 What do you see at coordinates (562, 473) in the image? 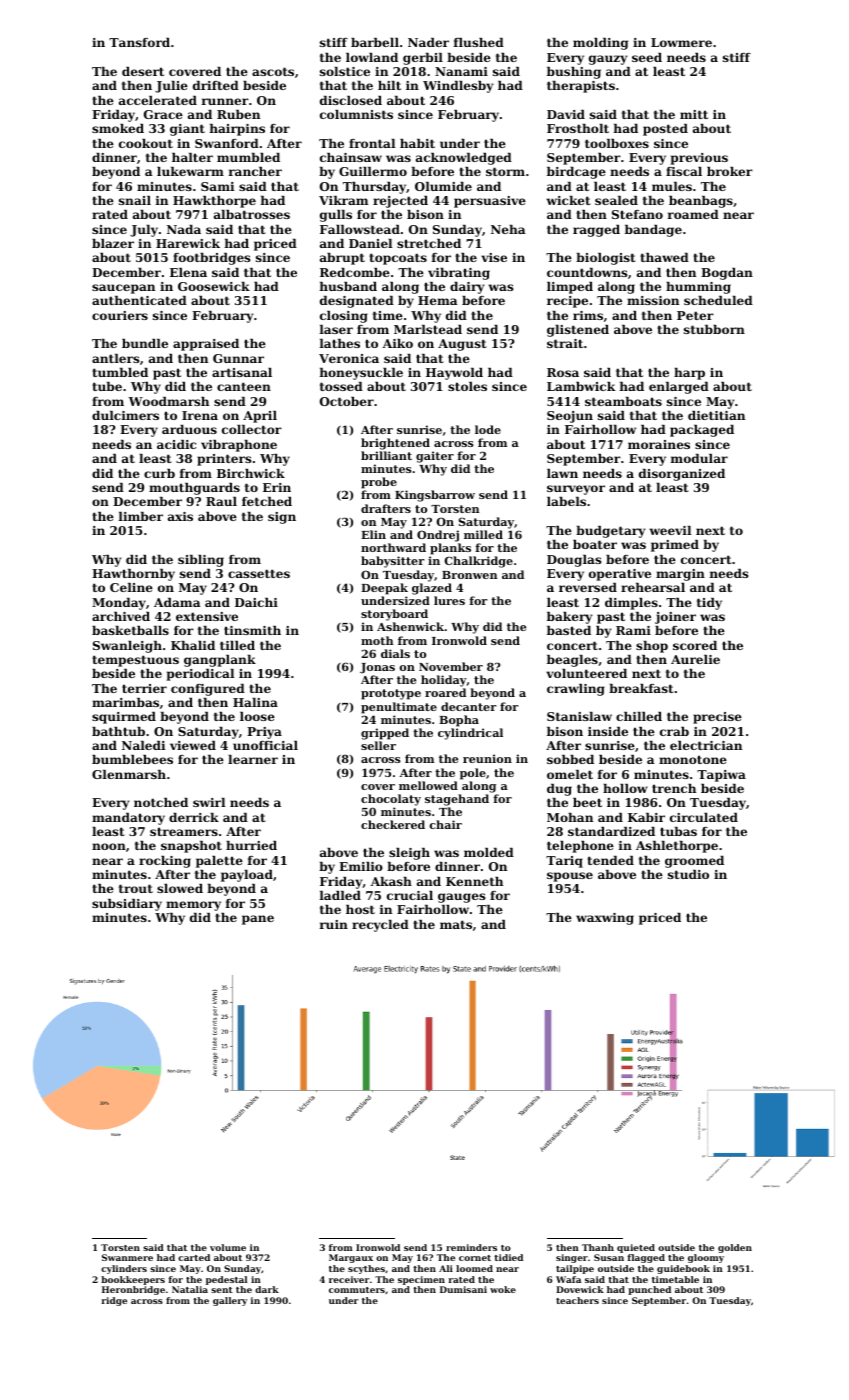
I see `lawn` at bounding box center [562, 473].
